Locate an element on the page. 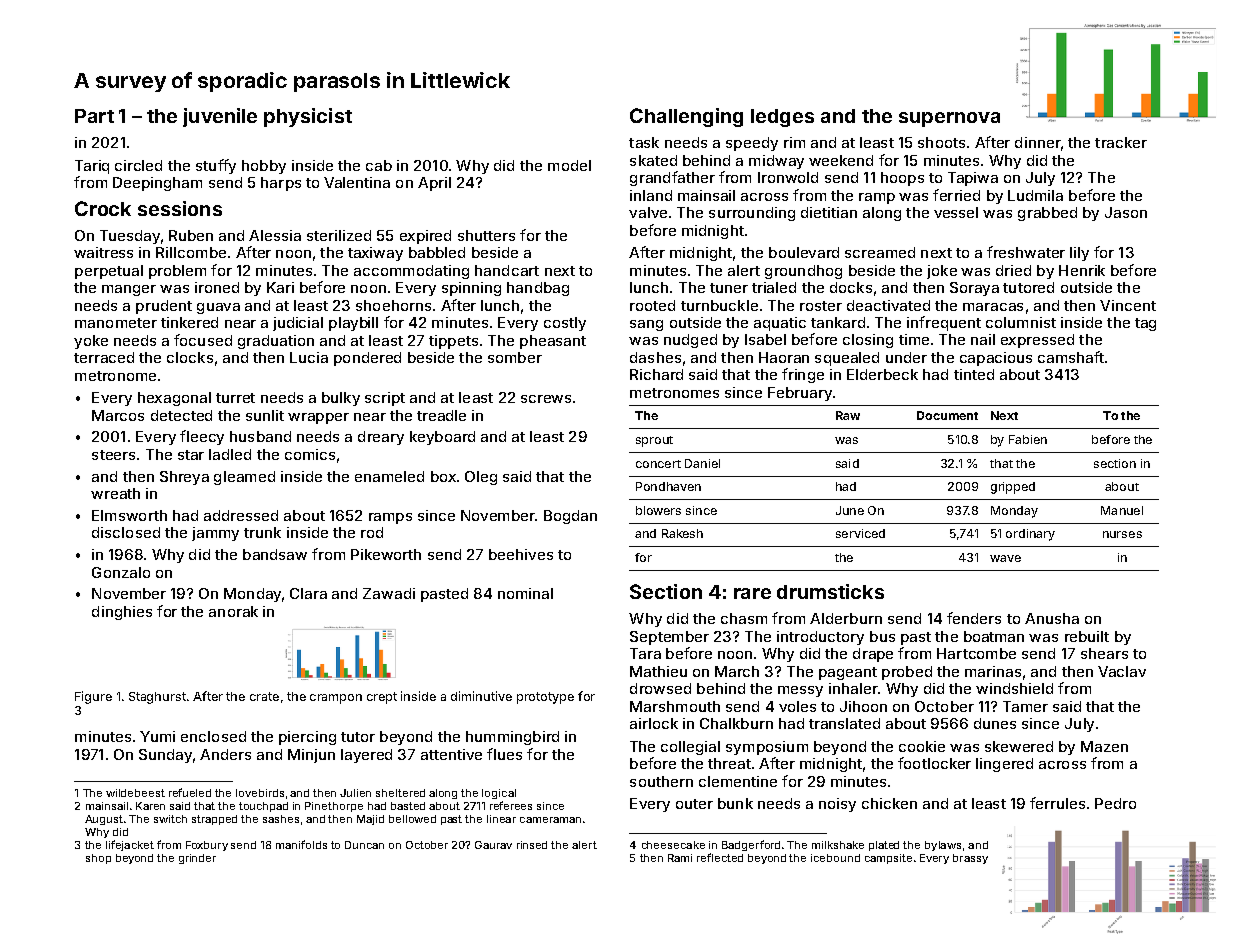  tracker is located at coordinates (1121, 142).
